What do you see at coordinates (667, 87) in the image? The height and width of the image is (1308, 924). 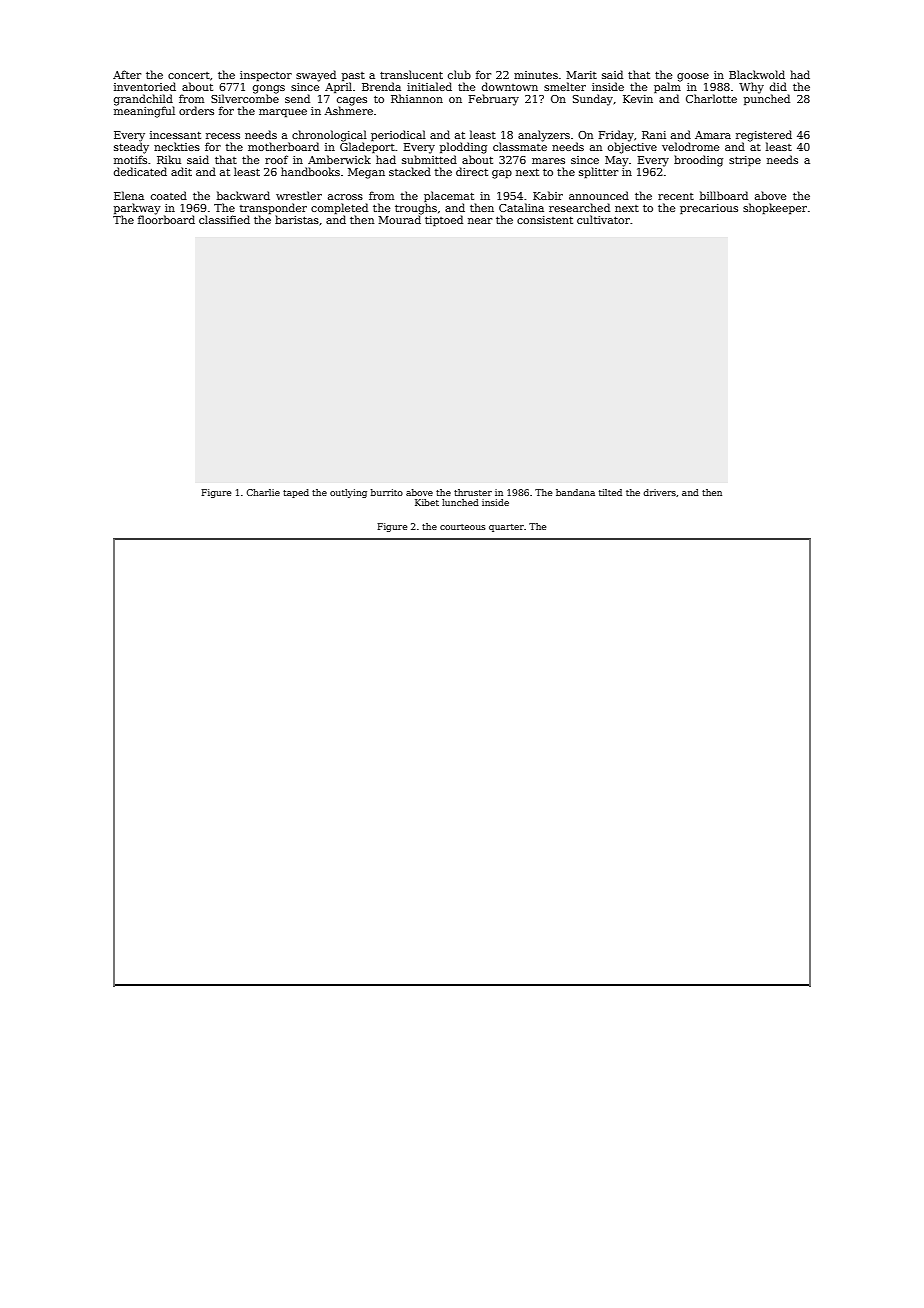 I see `palm` at bounding box center [667, 87].
